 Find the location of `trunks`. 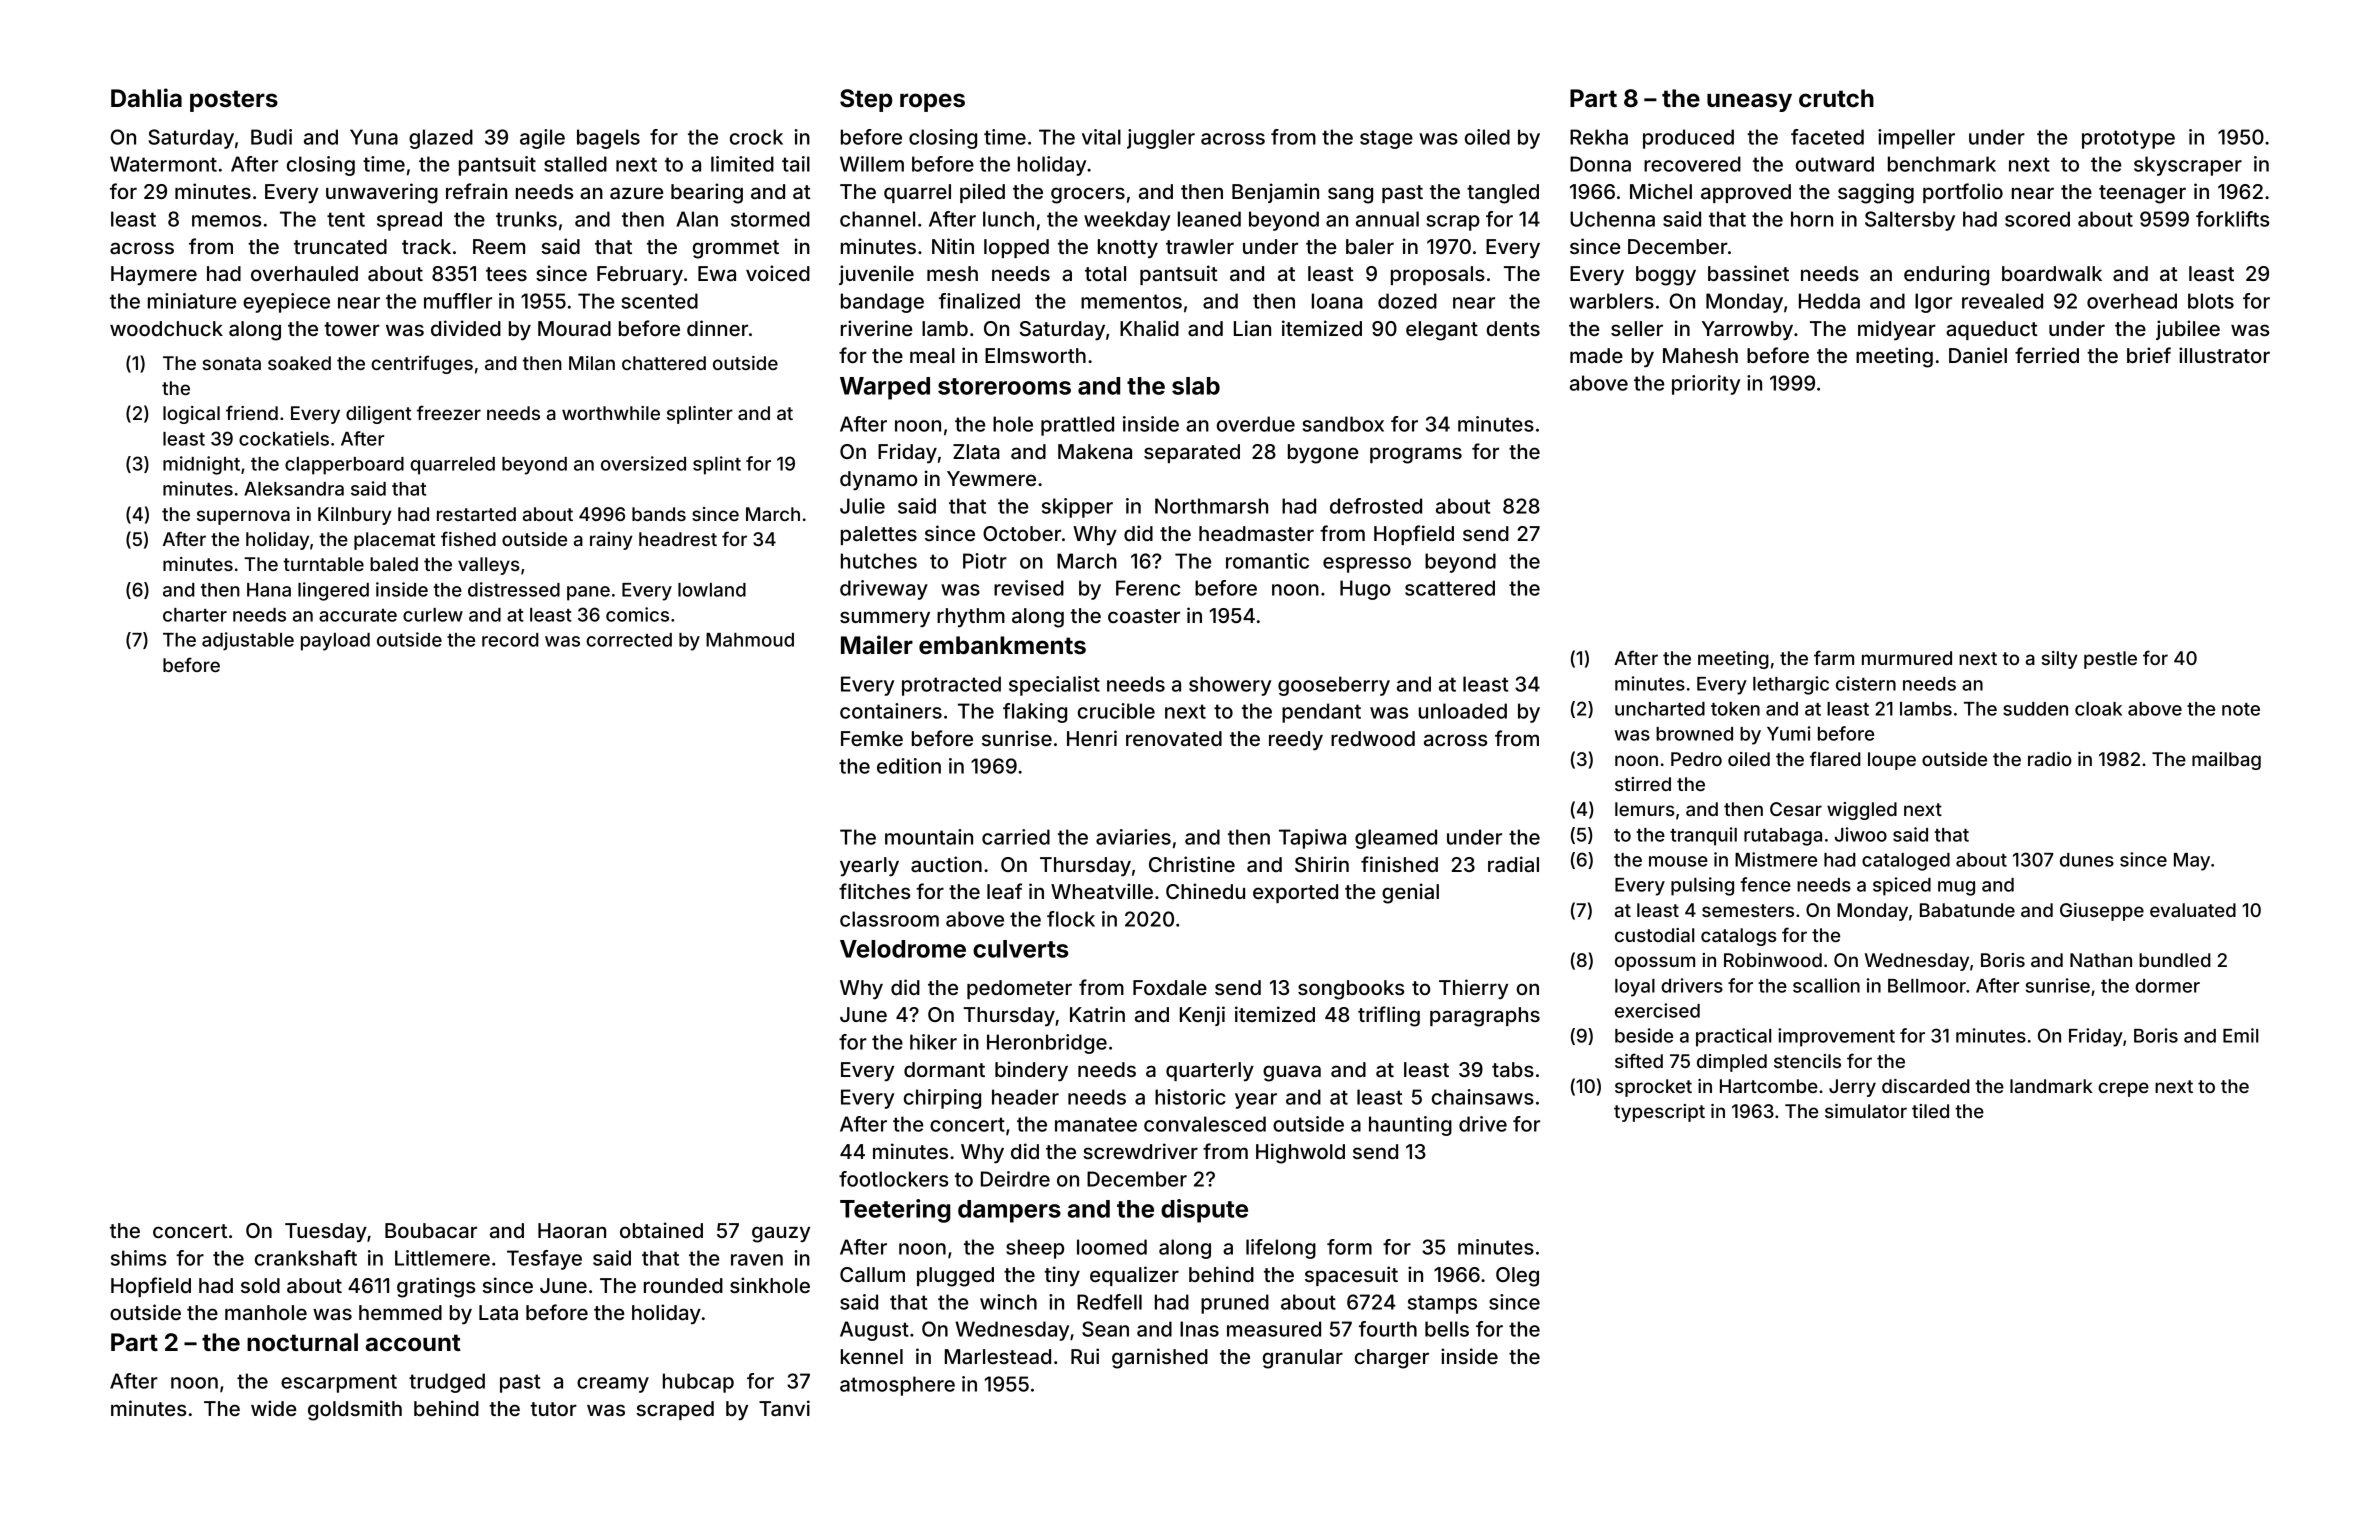

trunks is located at coordinates (526, 219).
